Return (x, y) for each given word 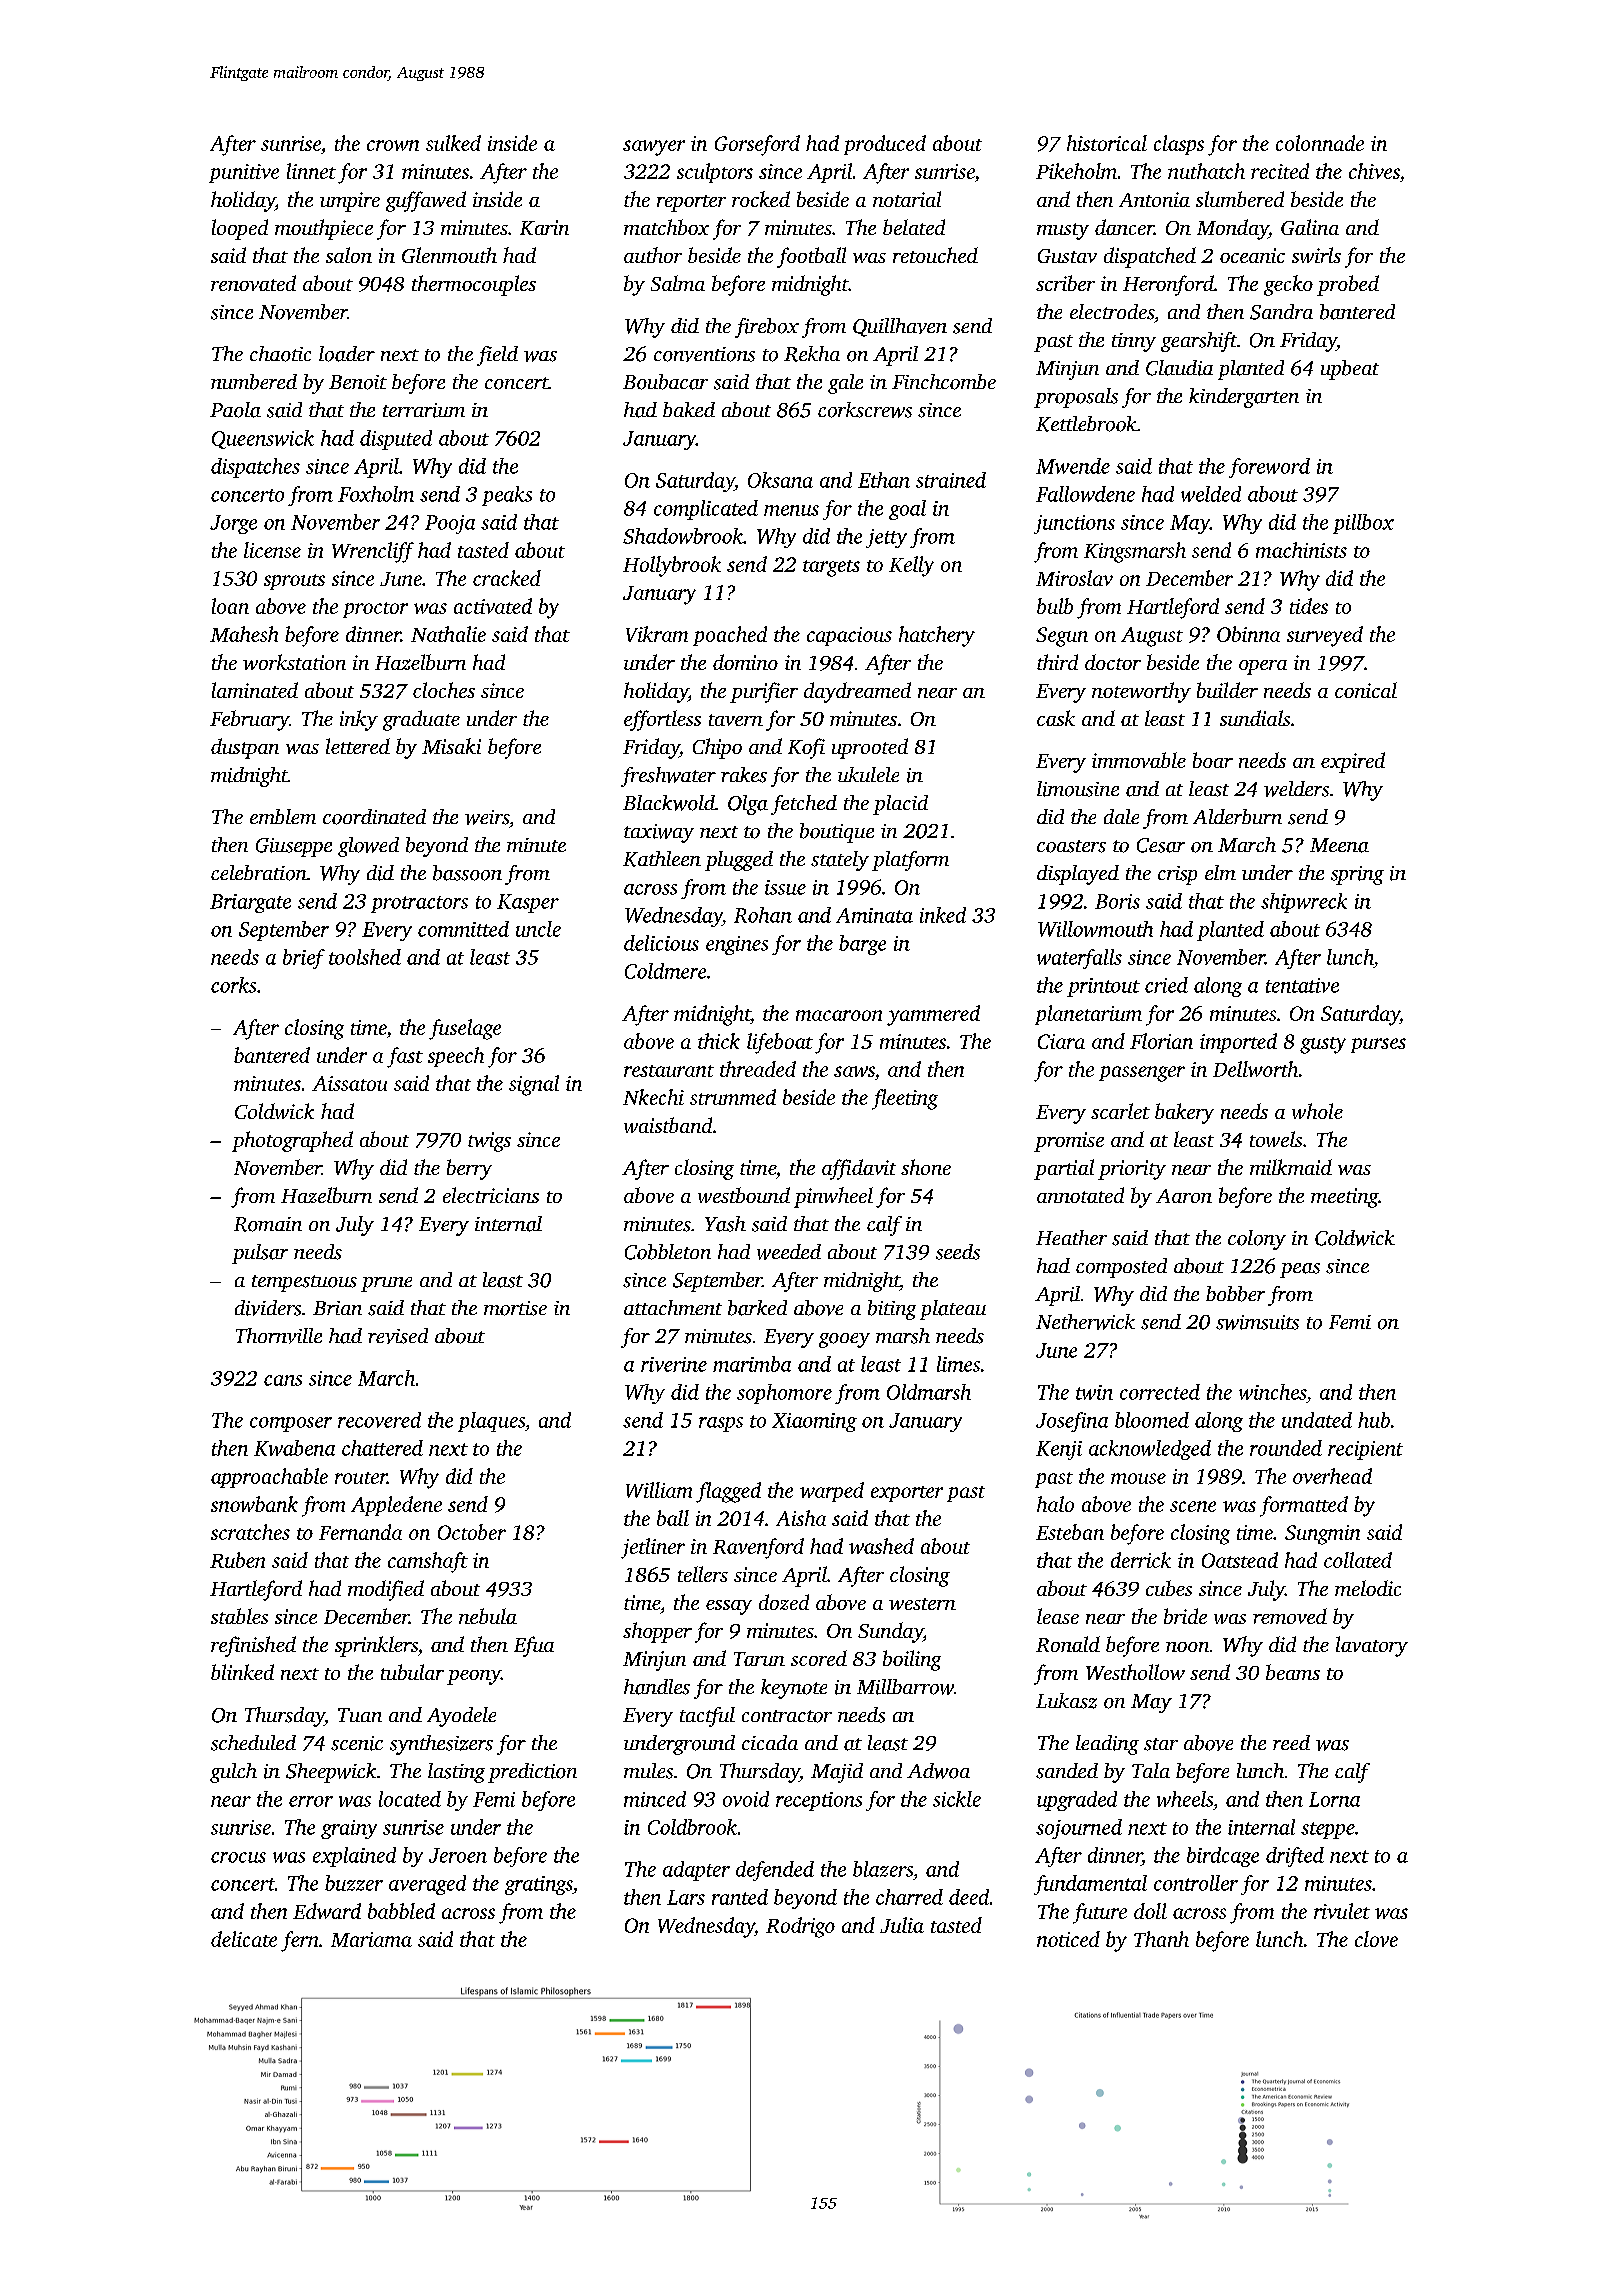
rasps (721, 1424)
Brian (337, 1308)
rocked (761, 199)
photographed (292, 1141)
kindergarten (1244, 398)
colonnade (1320, 143)
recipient (1365, 1450)
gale (845, 384)
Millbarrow (905, 1687)
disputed (396, 440)
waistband (668, 1125)
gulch (233, 1773)
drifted (1295, 1857)
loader (347, 354)
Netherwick (1085, 1322)
